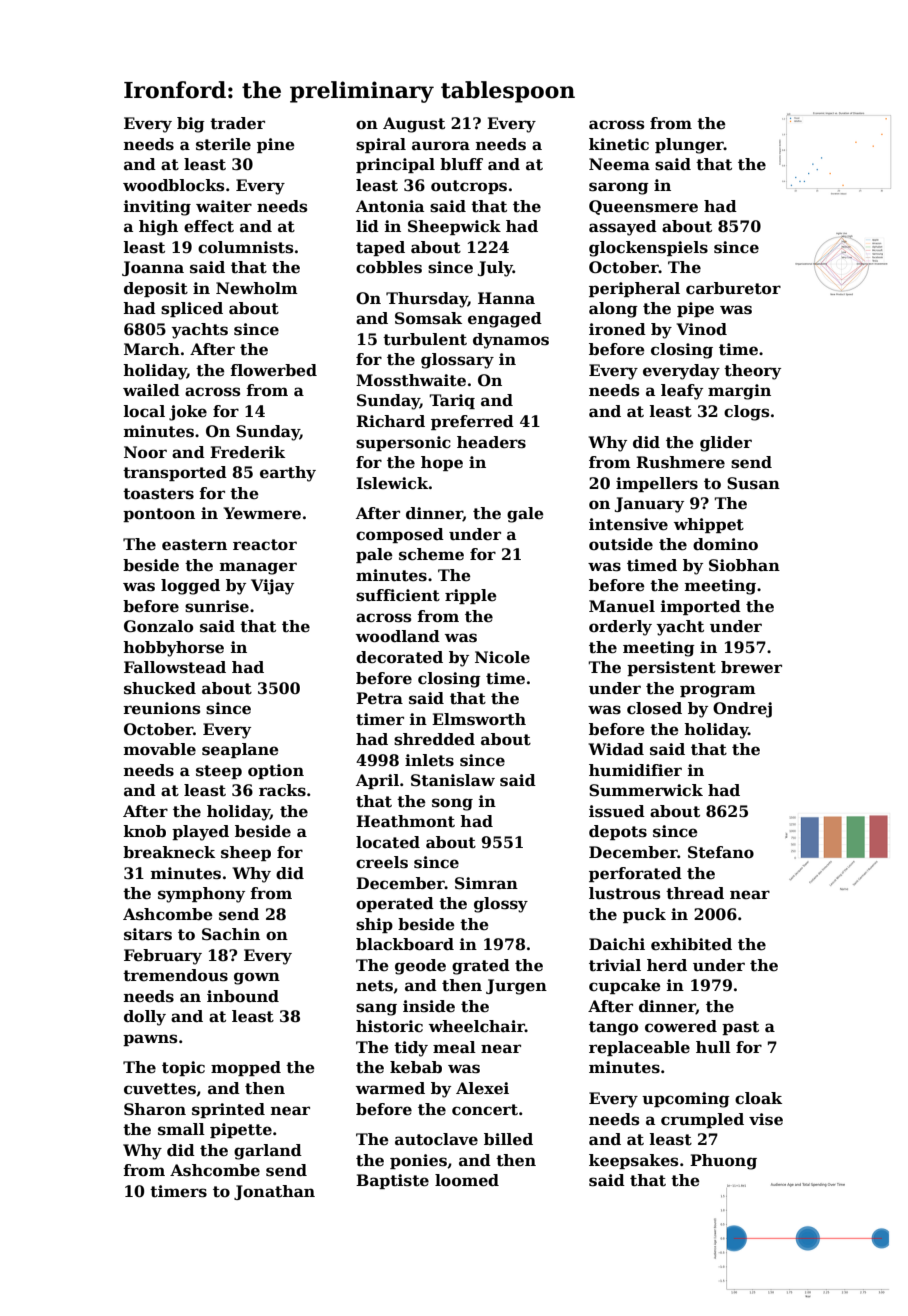 The width and height of the page is (908, 1316). Describe the element at coordinates (691, 944) in the page. I see `exhibited` at that location.
